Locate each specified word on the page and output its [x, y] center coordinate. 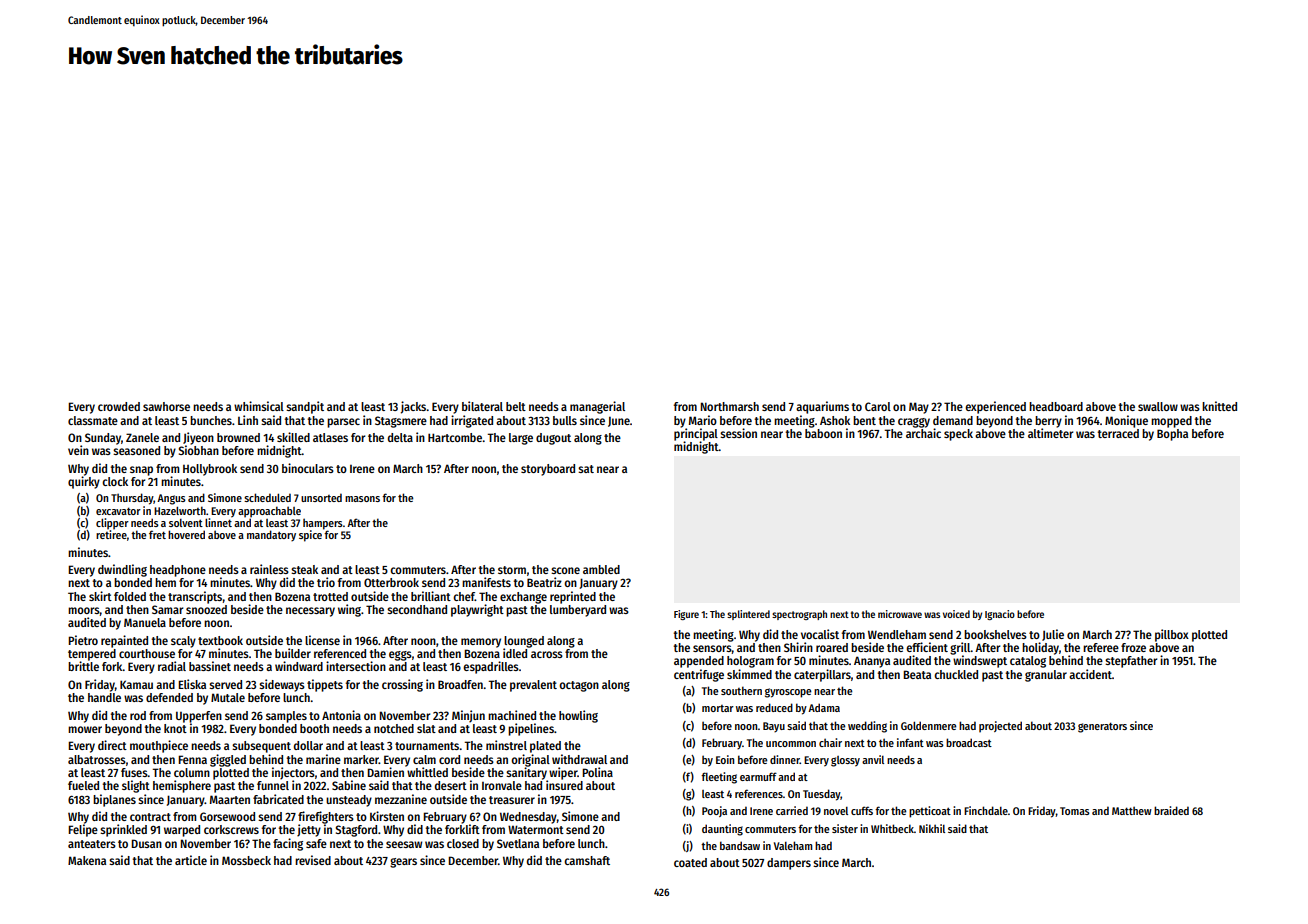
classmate [93, 420]
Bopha [1172, 435]
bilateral [482, 406]
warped [182, 831]
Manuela [145, 622]
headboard [1056, 406]
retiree [111, 534]
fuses [134, 772]
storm [512, 570]
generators [1102, 727]
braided [1171, 810]
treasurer [512, 800]
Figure [686, 615]
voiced [956, 614]
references [759, 793]
